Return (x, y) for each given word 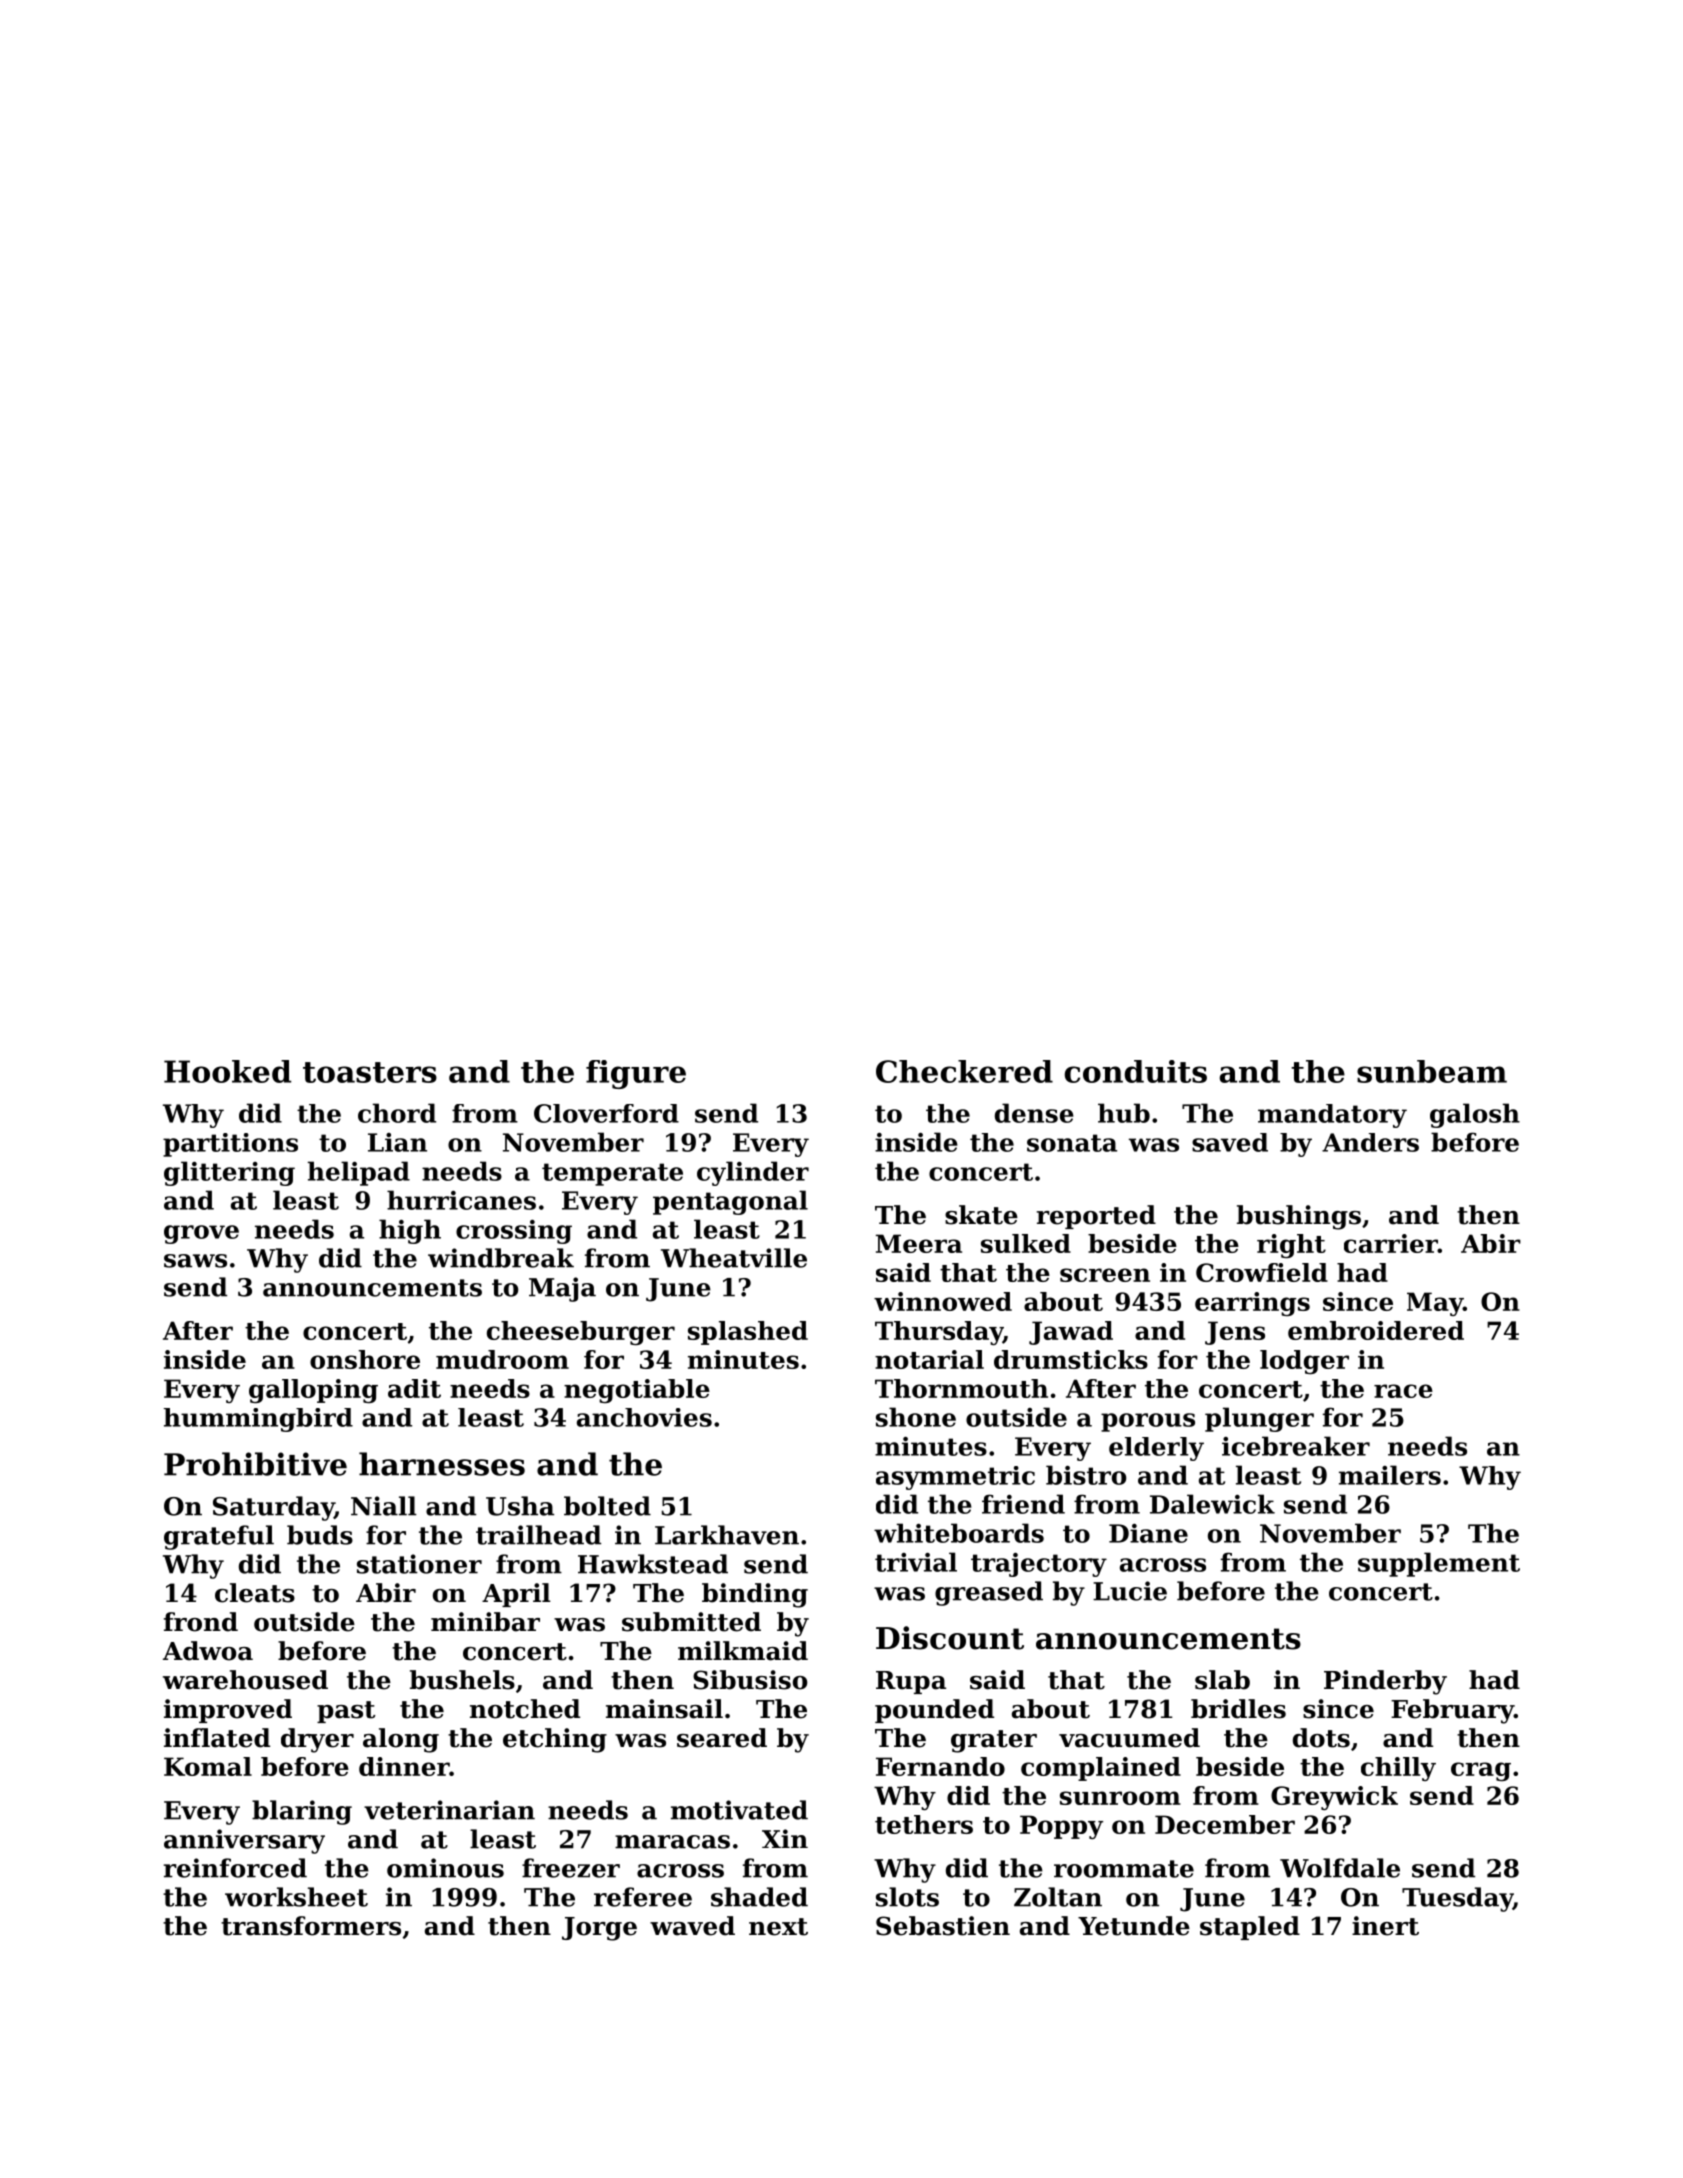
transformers (311, 1926)
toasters (370, 1072)
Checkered (964, 1071)
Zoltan (1058, 1897)
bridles (1238, 1709)
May (1435, 1304)
